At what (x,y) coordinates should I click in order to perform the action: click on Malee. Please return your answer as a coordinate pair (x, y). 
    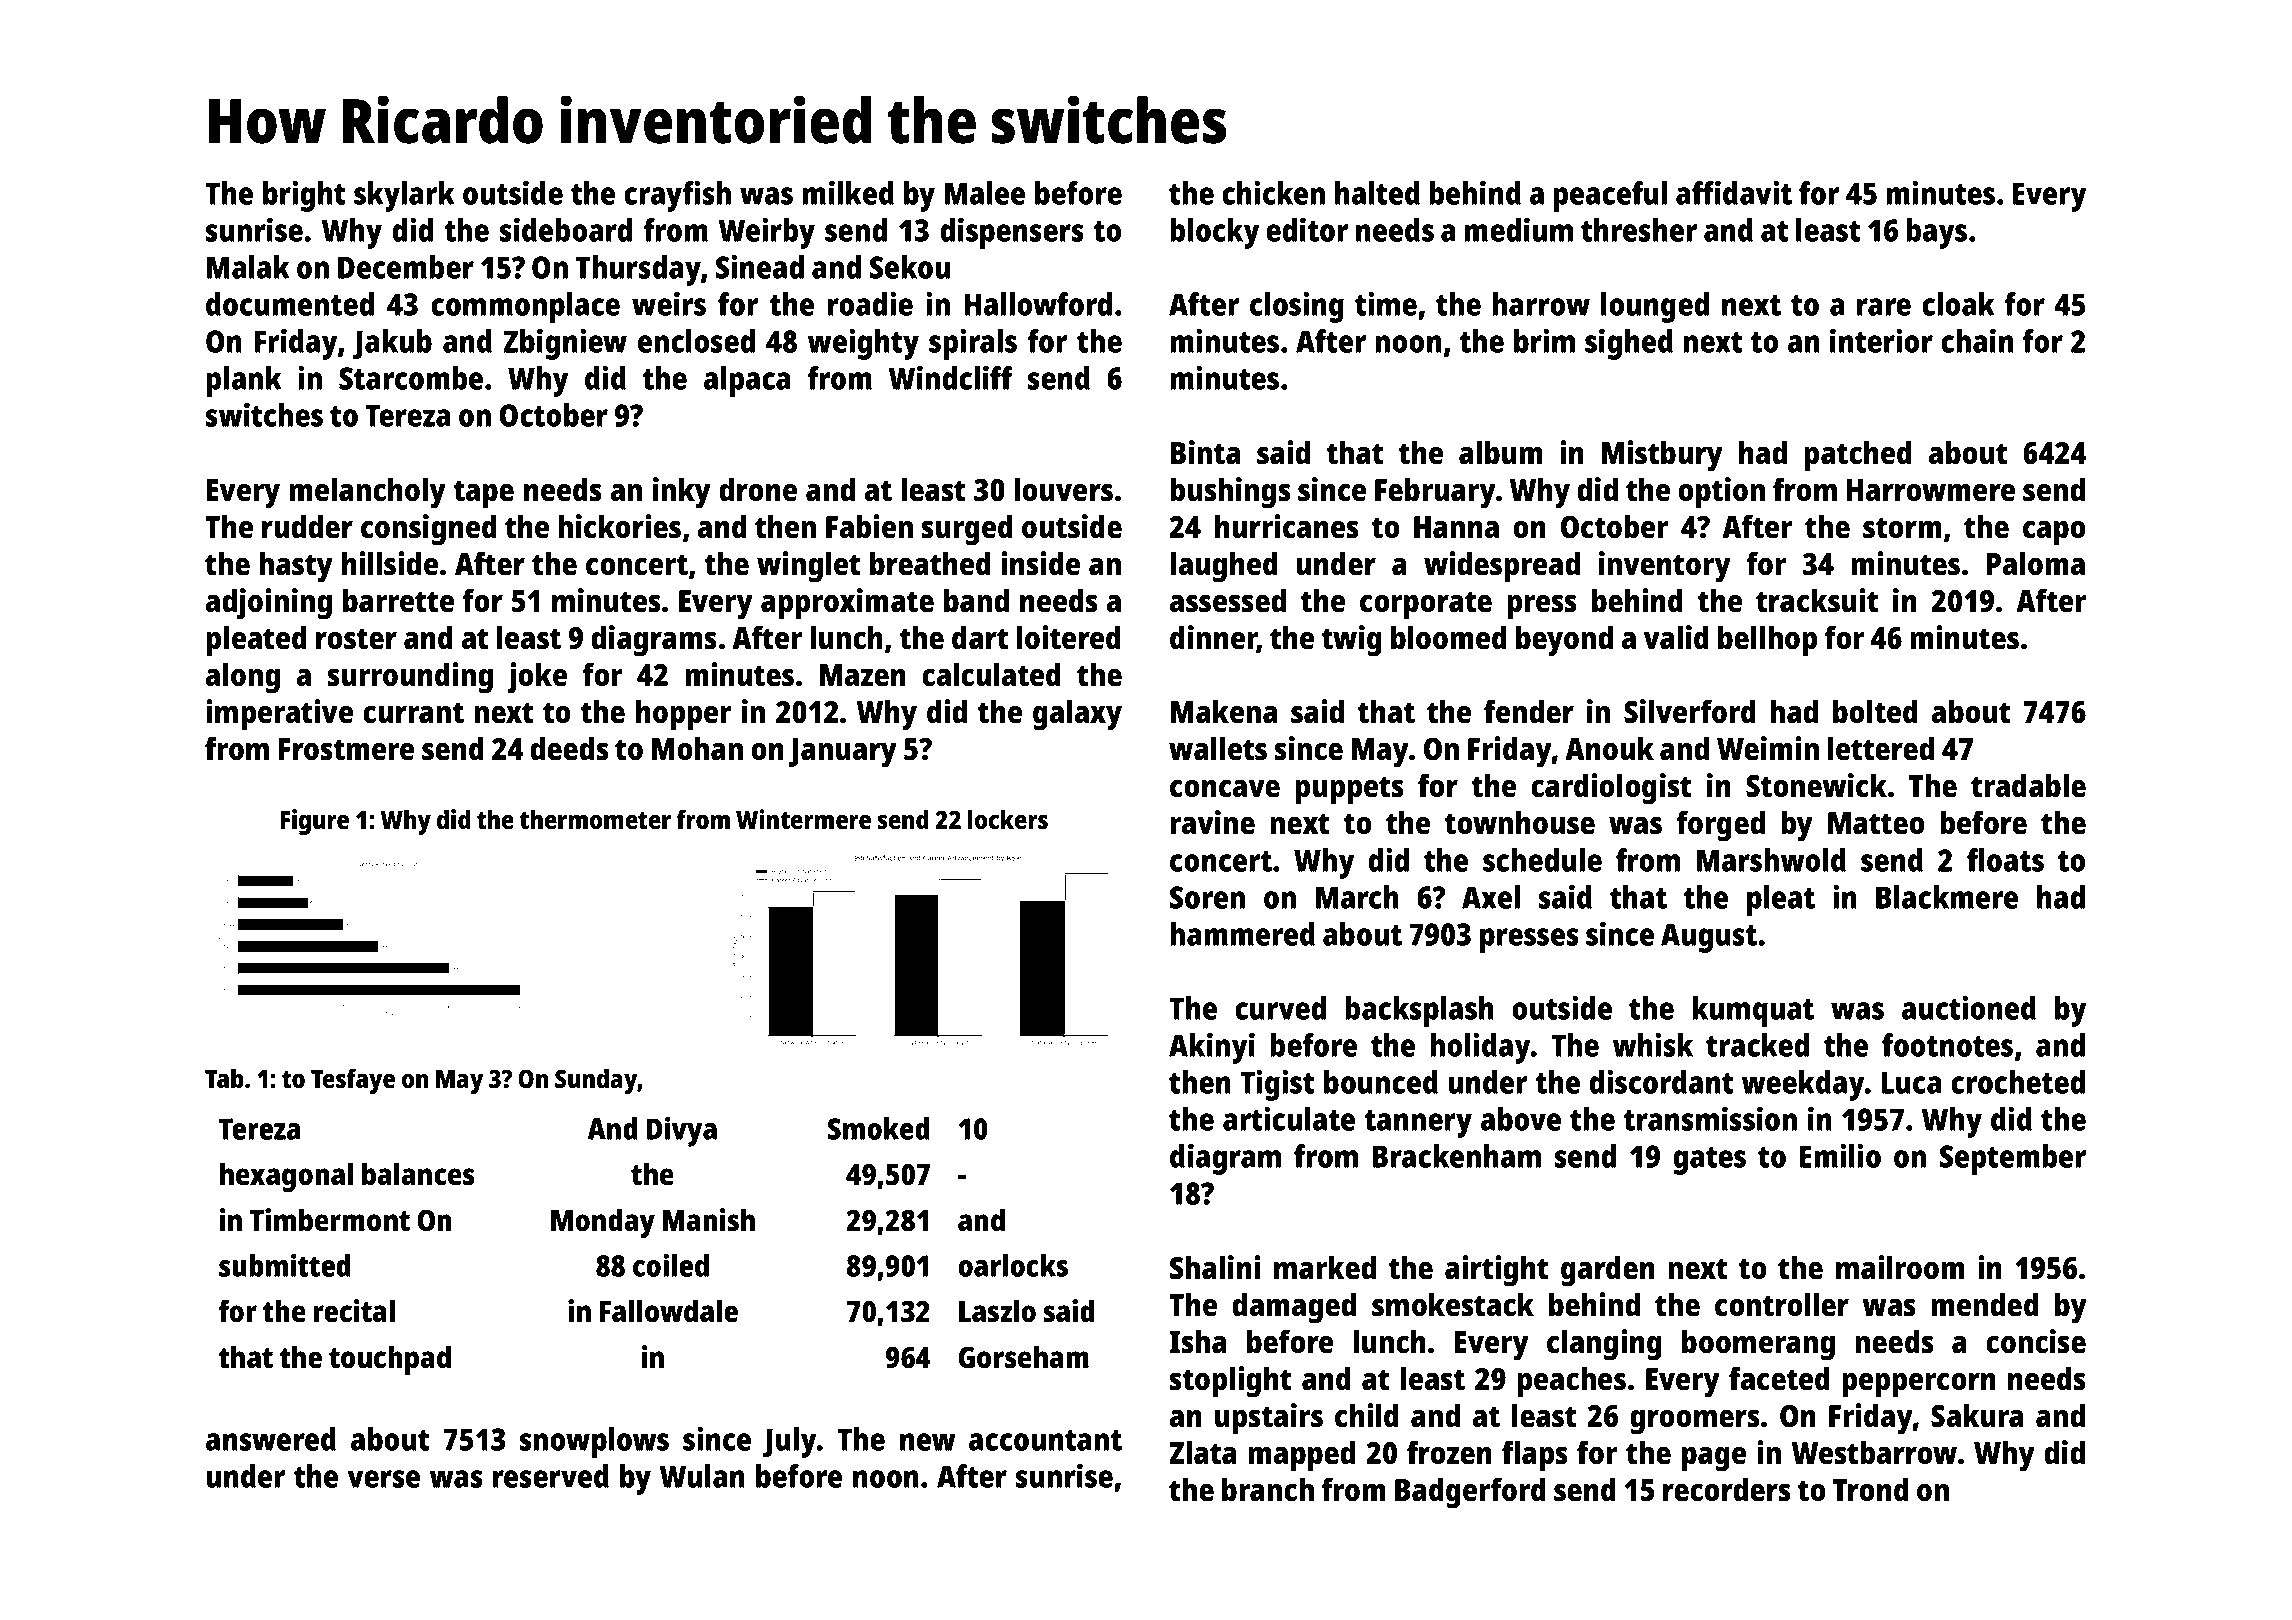
    Looking at the image, I should click on (985, 193).
